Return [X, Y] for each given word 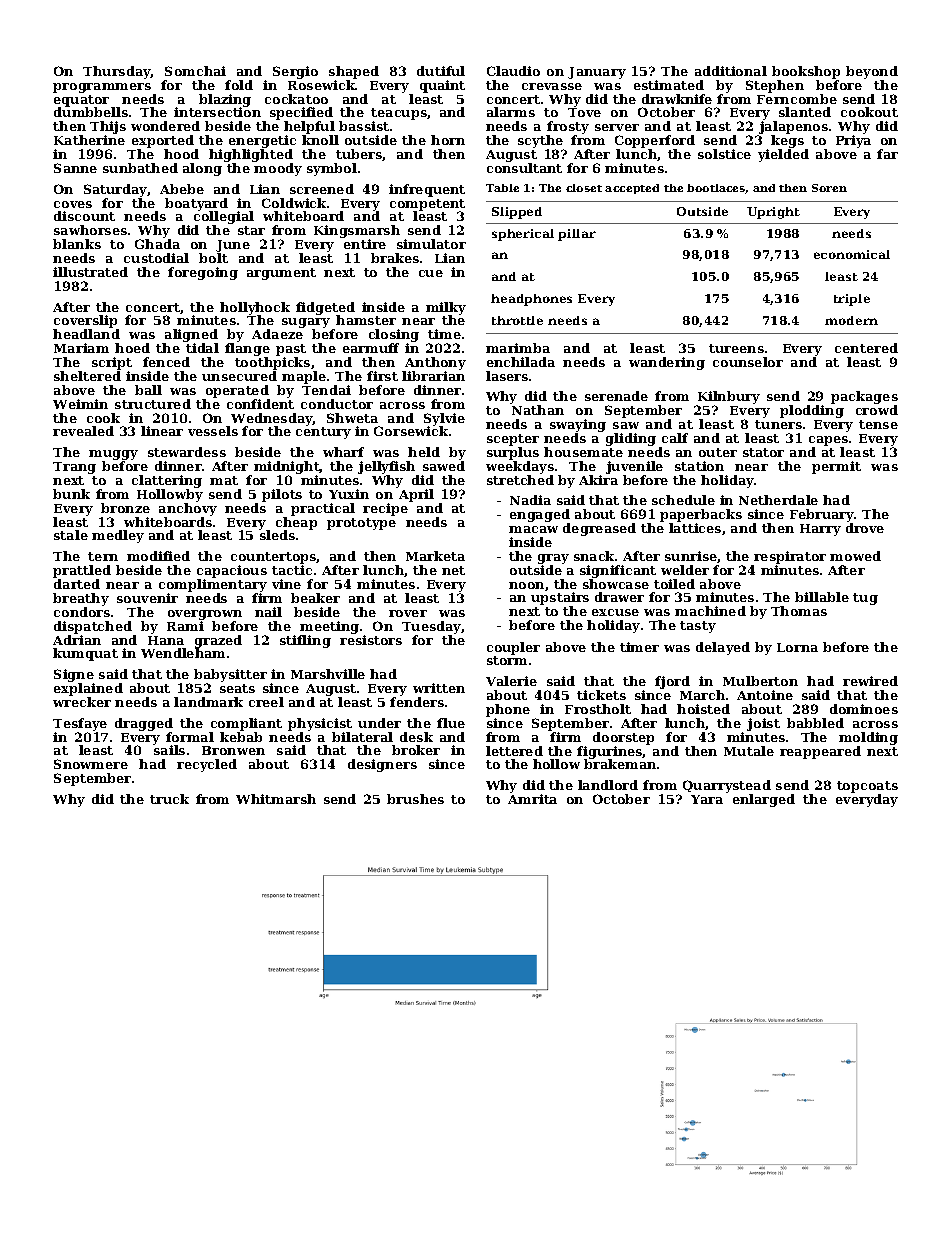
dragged [144, 724]
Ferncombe [797, 99]
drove [865, 528]
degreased [599, 529]
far [887, 154]
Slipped [517, 213]
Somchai [195, 71]
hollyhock [255, 309]
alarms [511, 112]
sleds [277, 535]
